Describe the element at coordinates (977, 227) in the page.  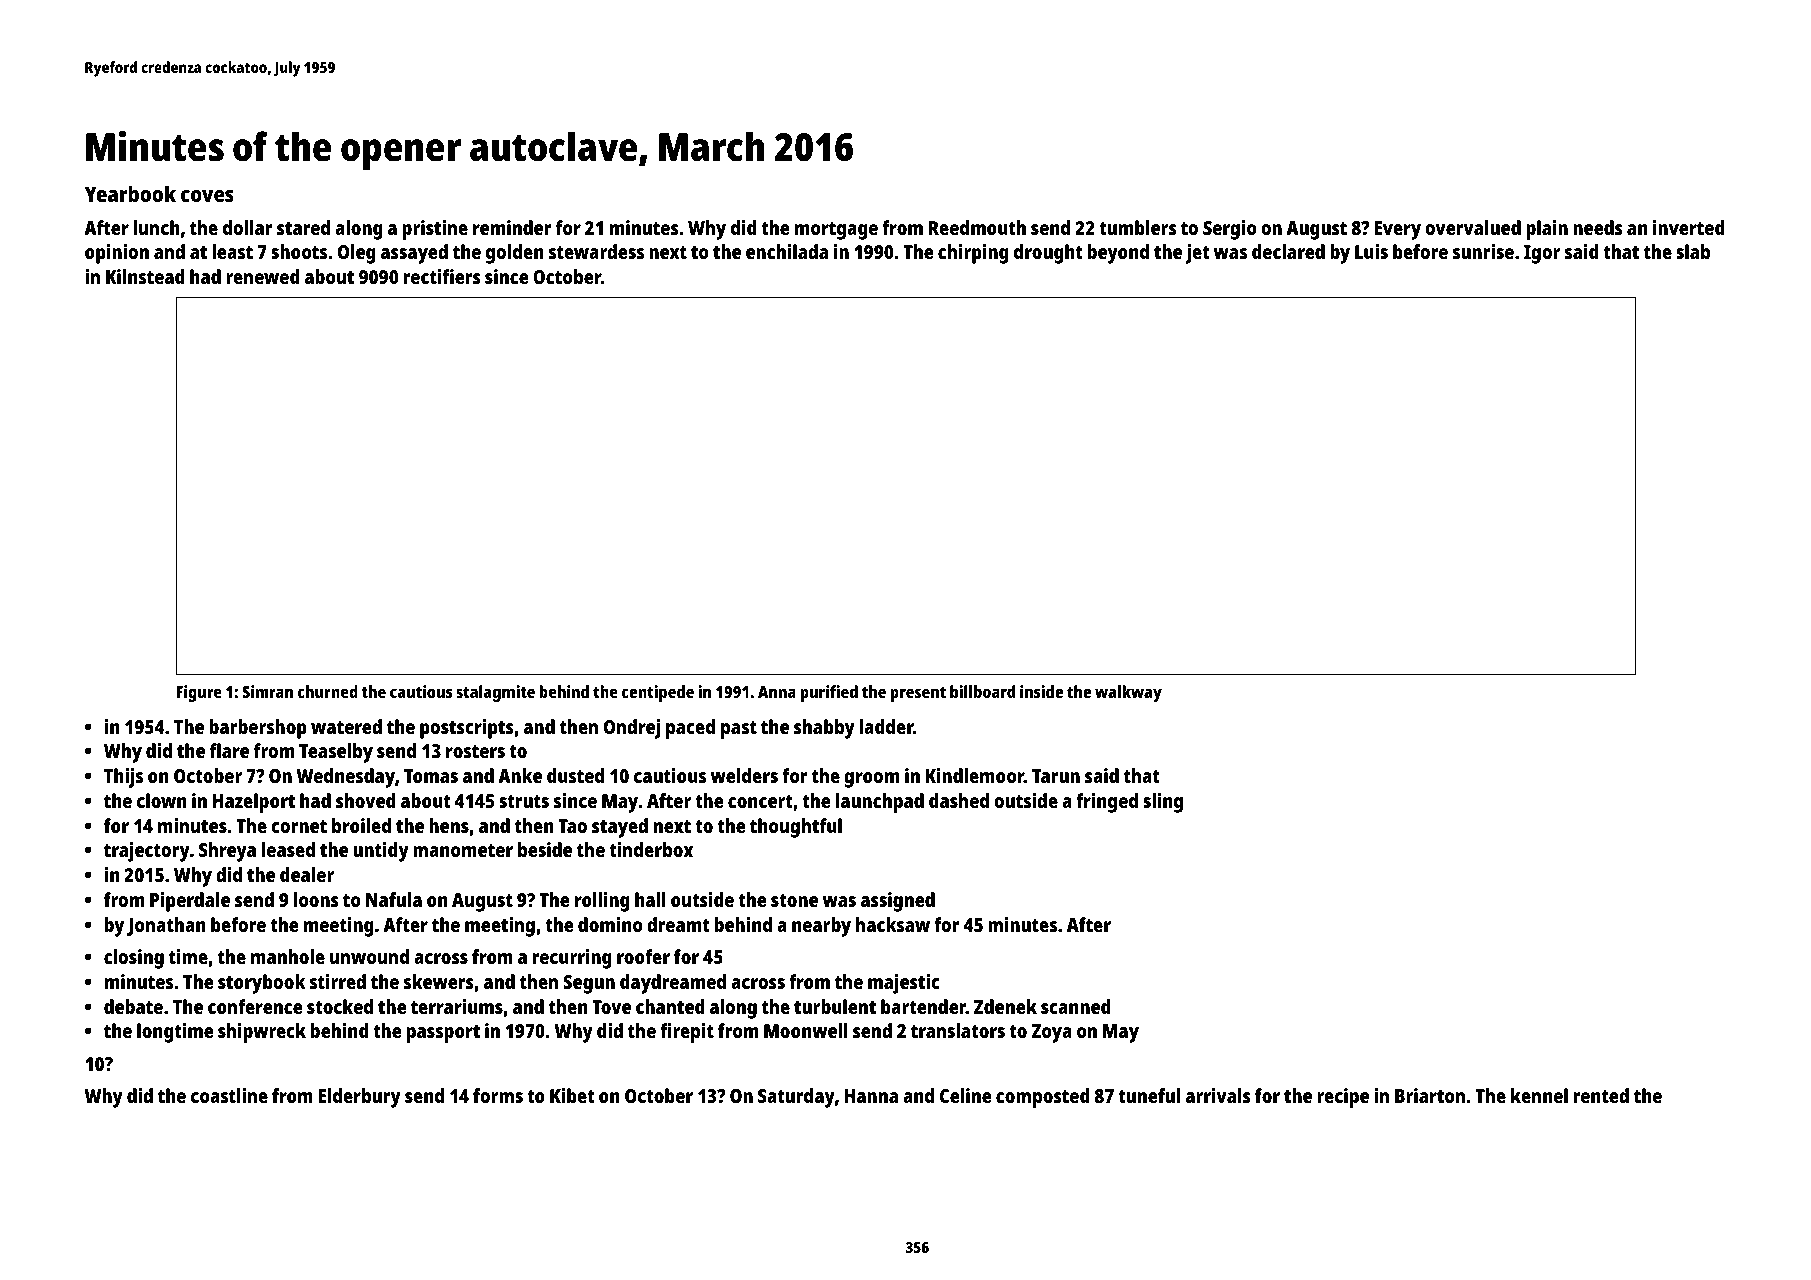
I see `Reedmouth` at that location.
